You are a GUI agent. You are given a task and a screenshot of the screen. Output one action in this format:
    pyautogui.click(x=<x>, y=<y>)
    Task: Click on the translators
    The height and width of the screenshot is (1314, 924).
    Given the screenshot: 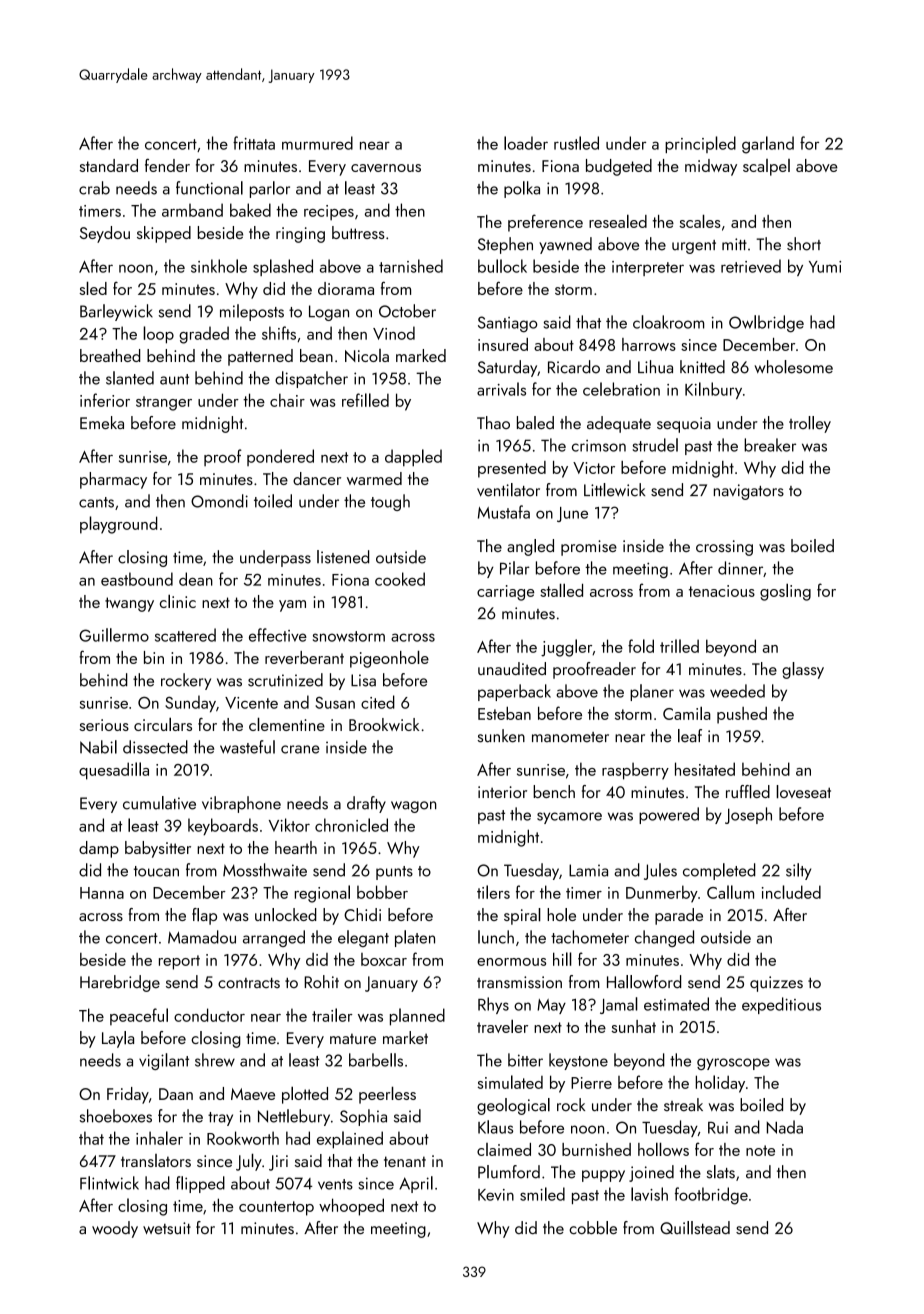 What is the action you would take?
    pyautogui.click(x=156, y=1160)
